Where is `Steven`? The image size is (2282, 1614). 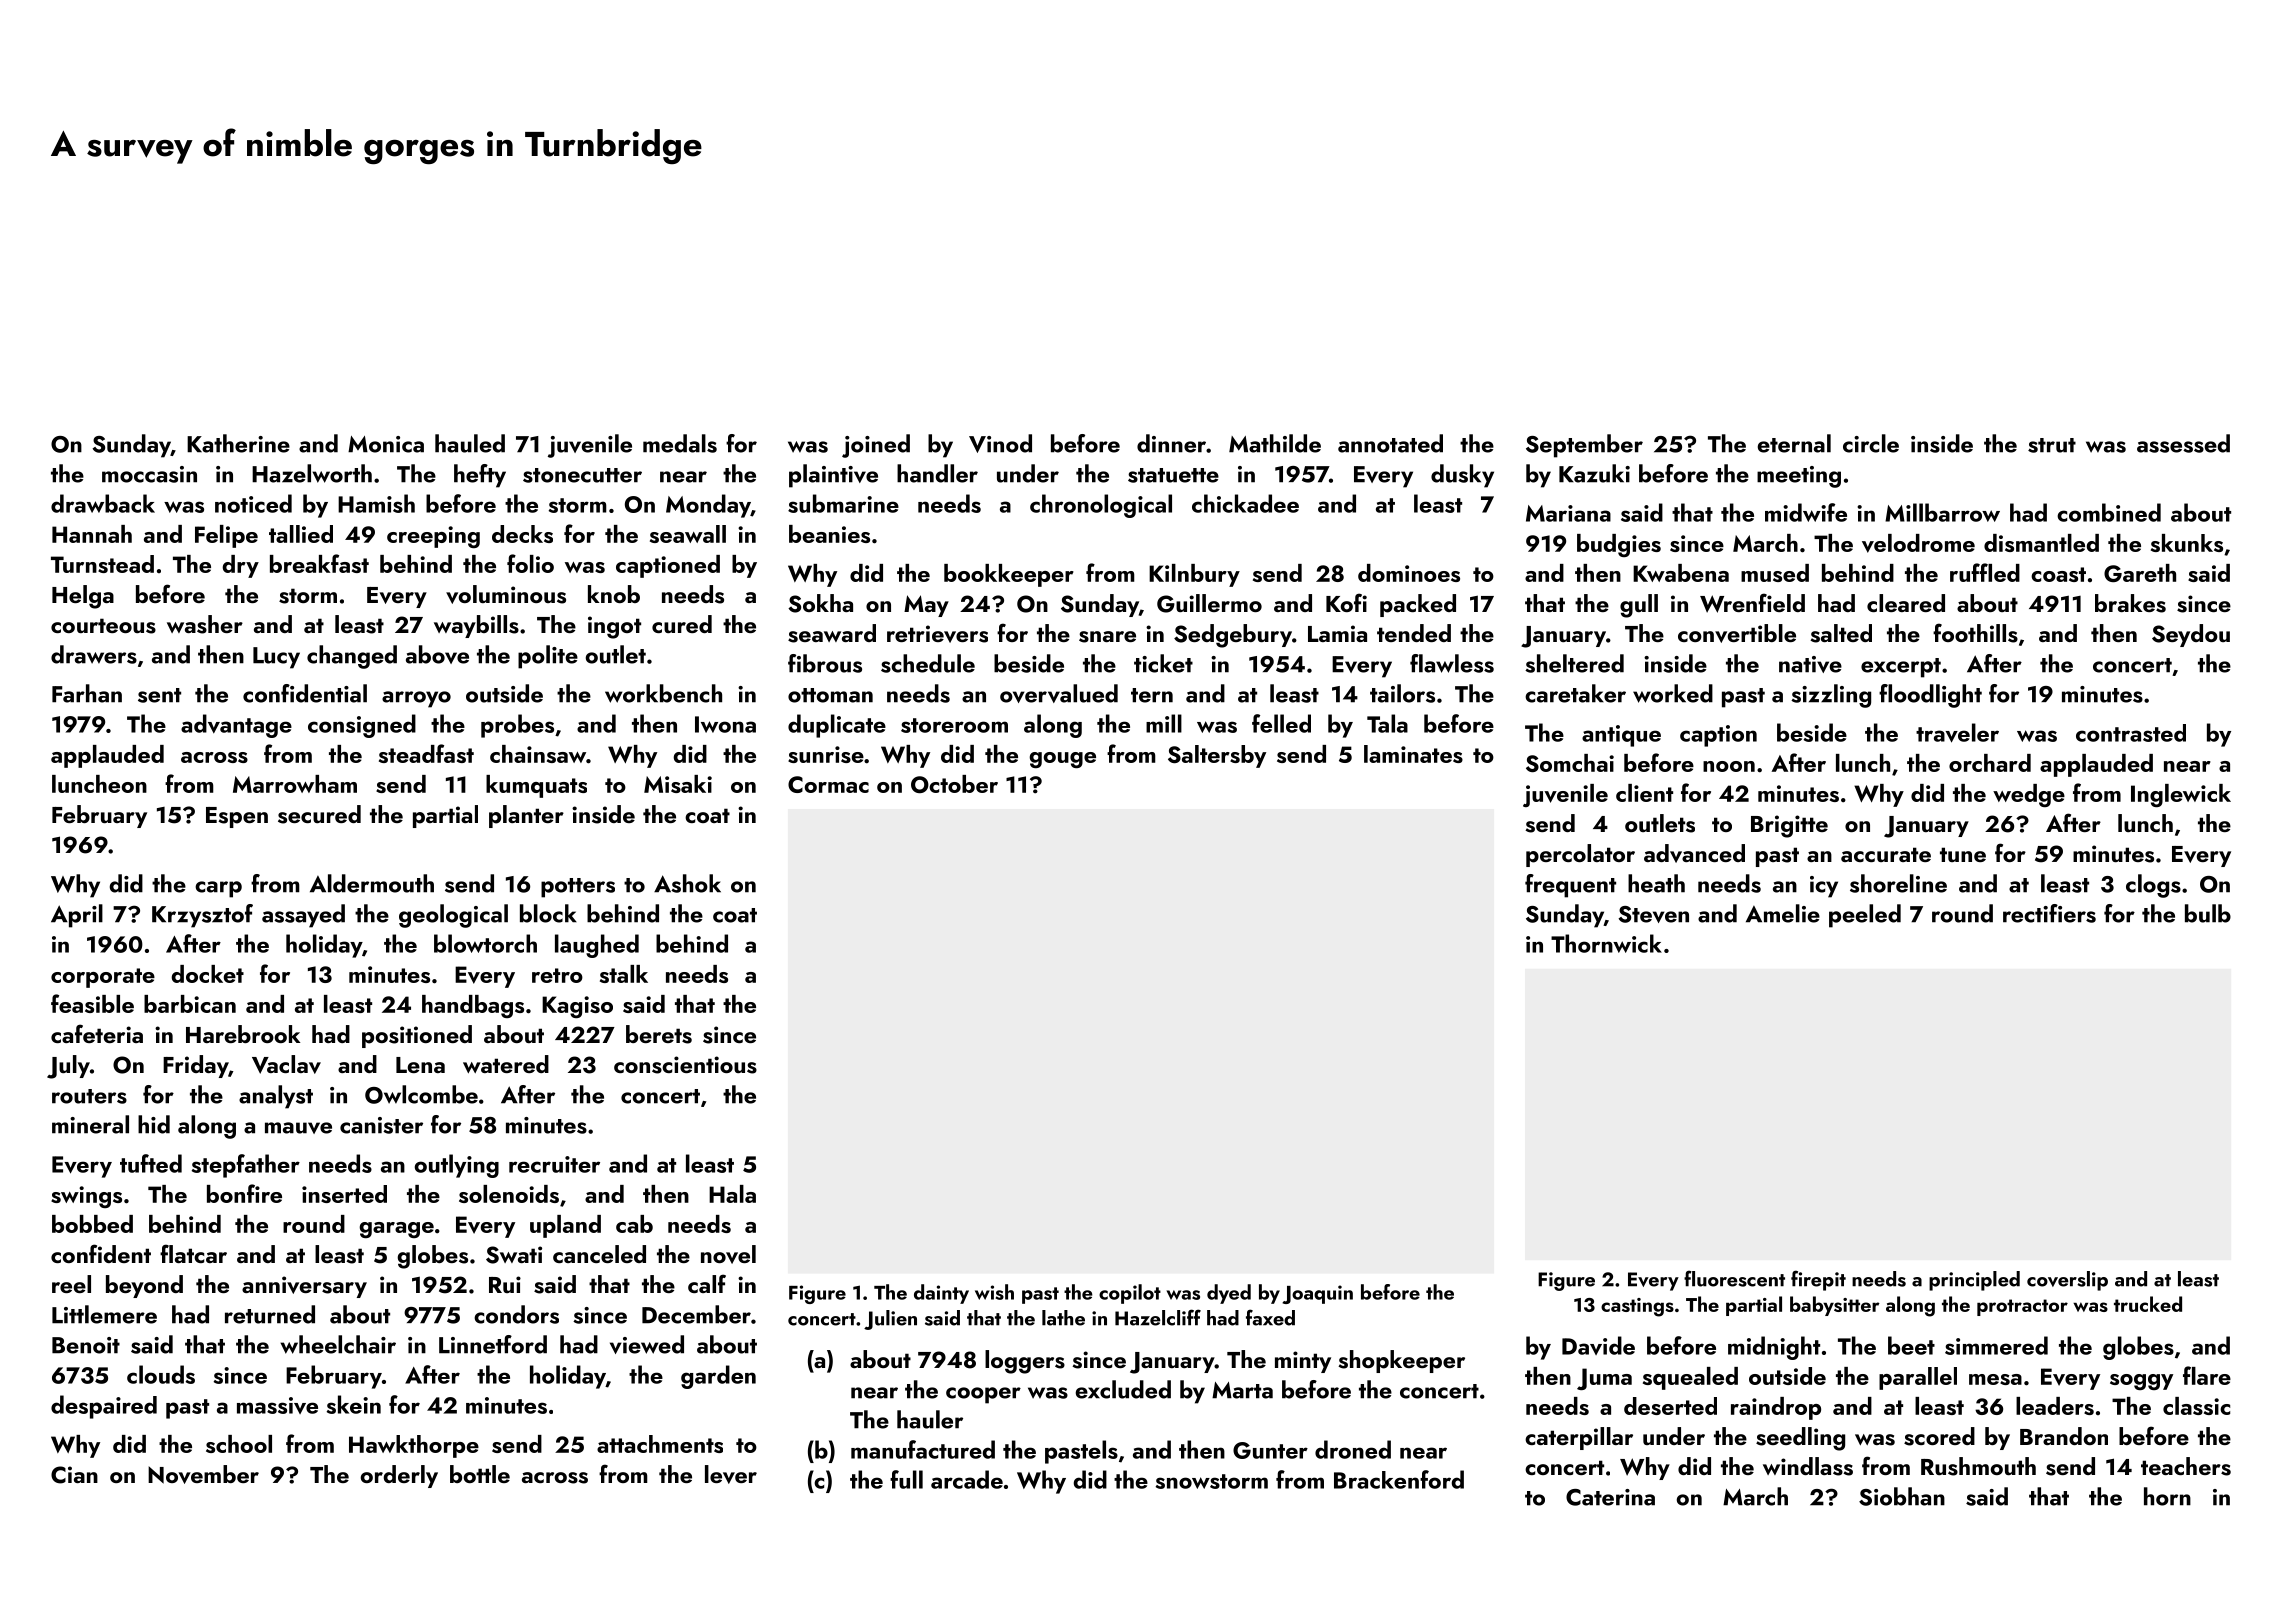
Steven is located at coordinates (1653, 914).
